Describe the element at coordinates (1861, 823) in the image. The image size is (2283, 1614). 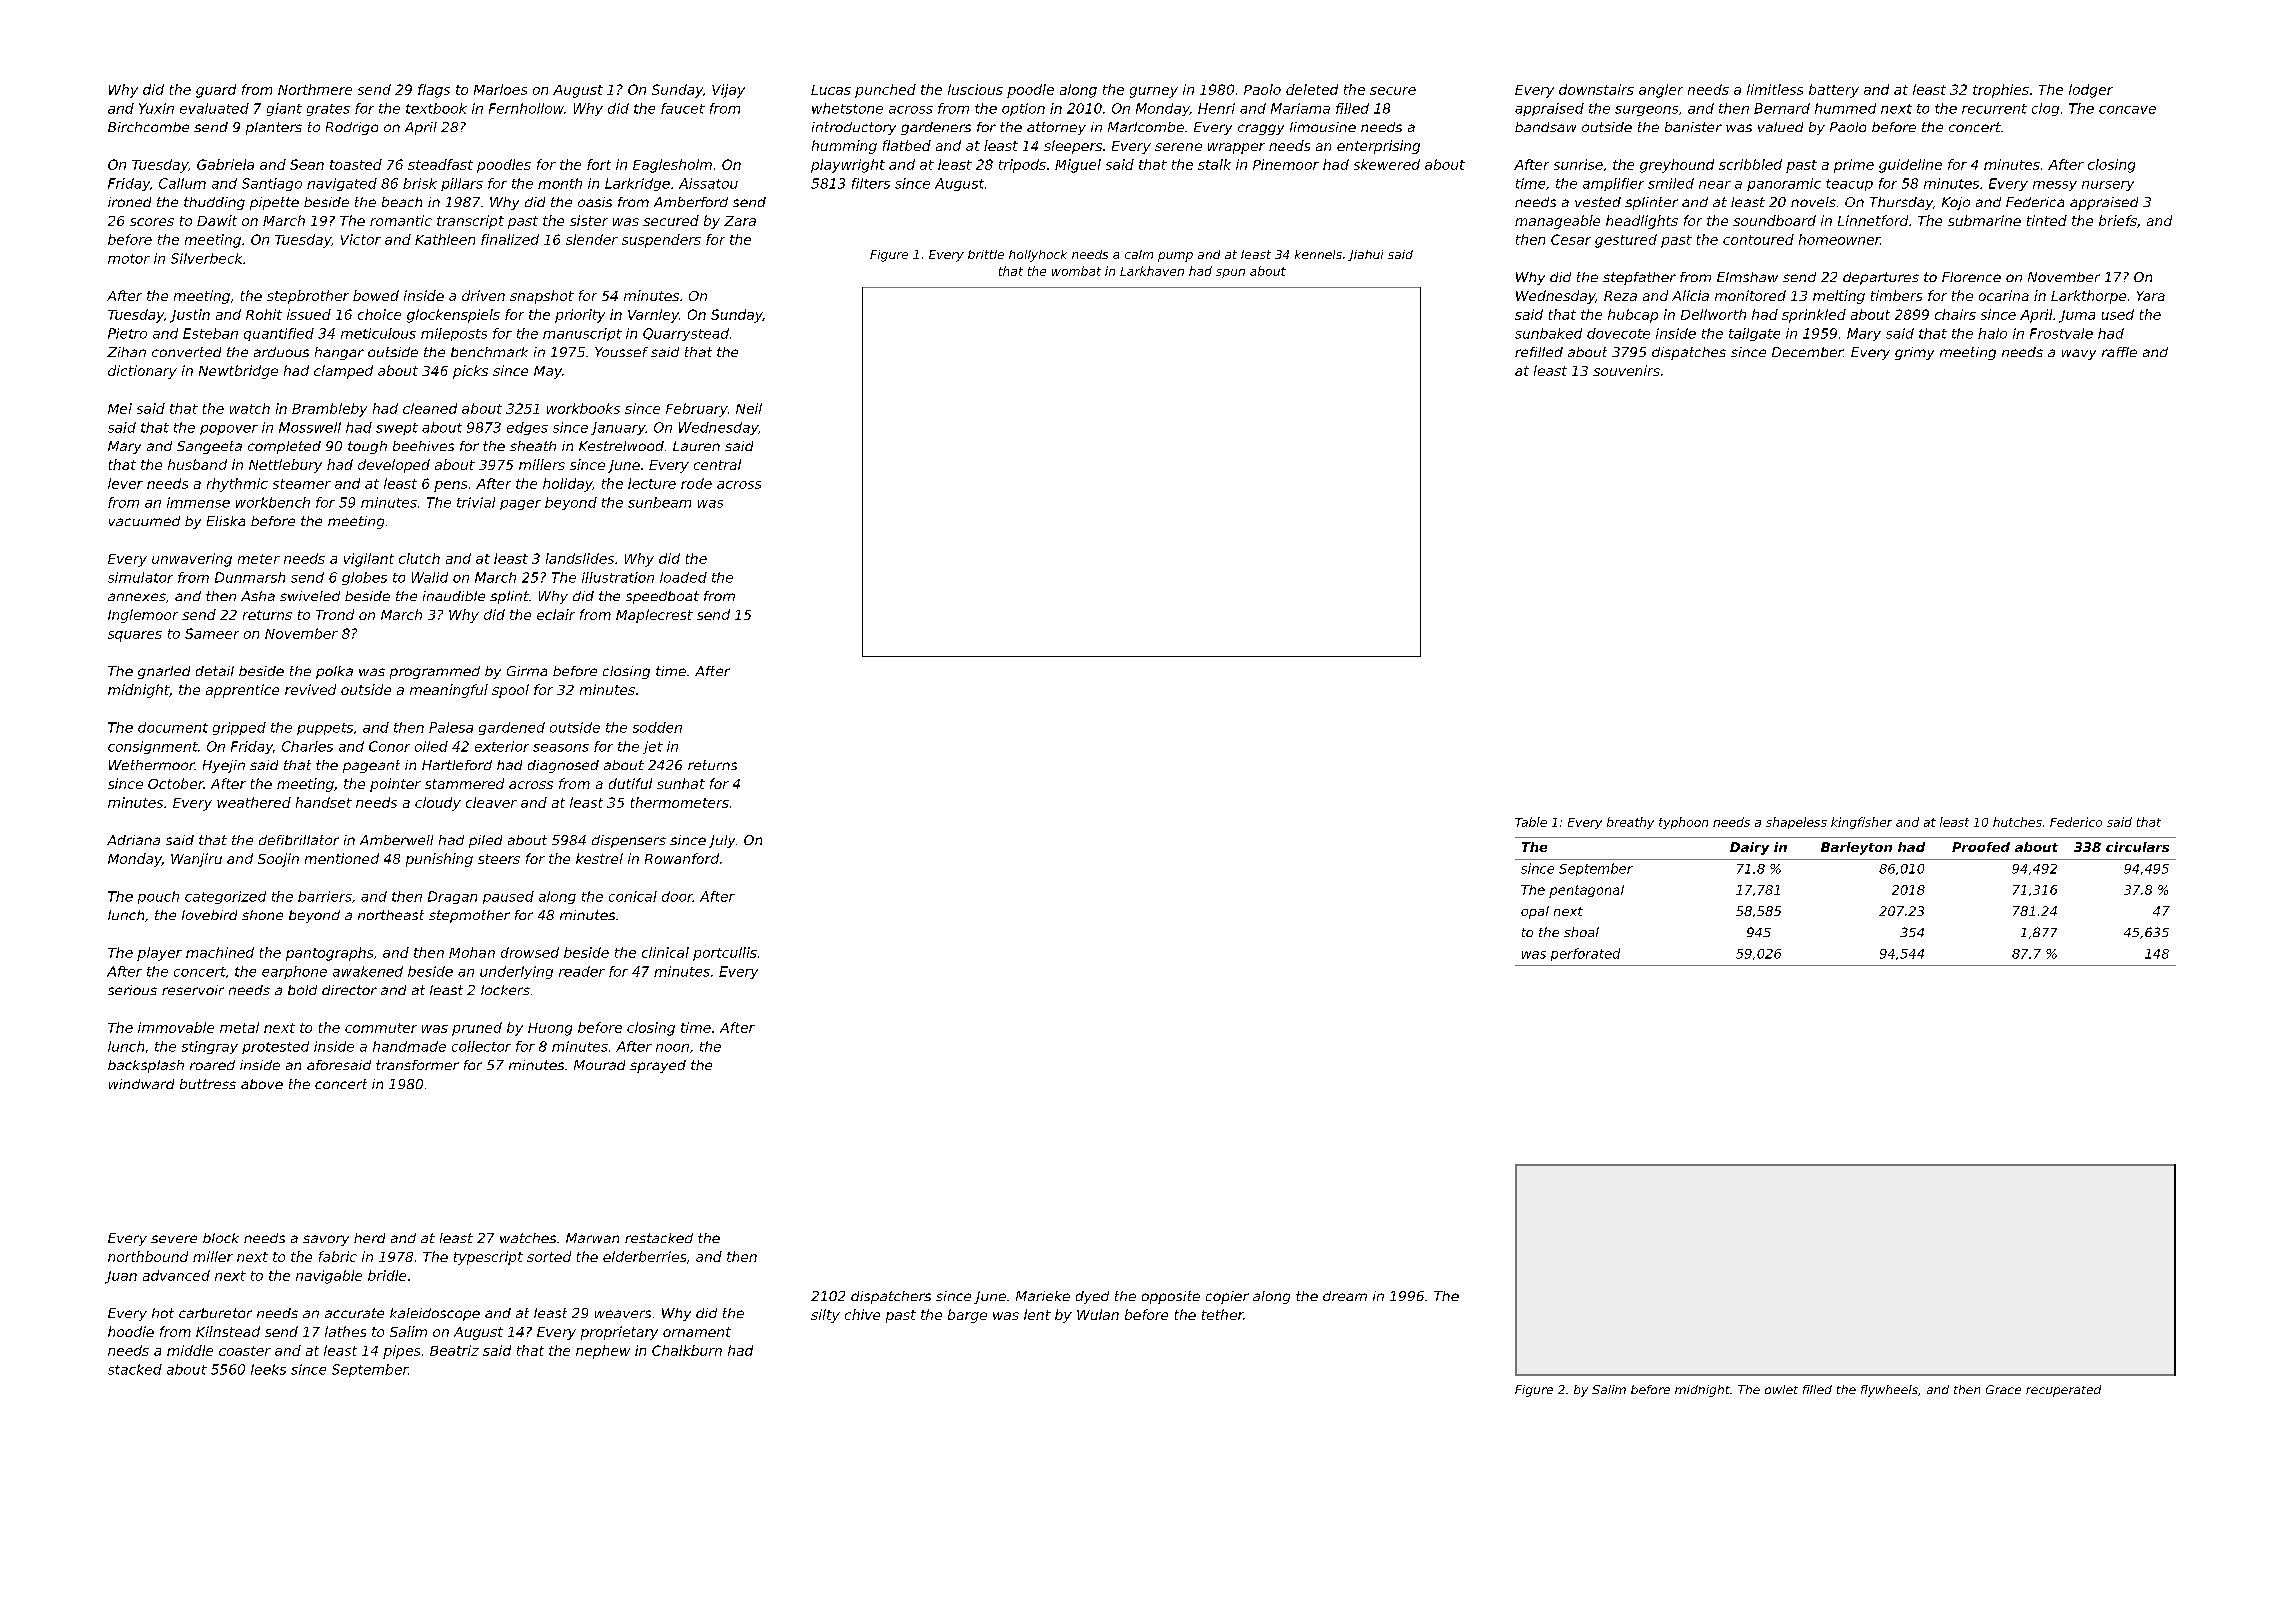
I see `kingfisher` at that location.
